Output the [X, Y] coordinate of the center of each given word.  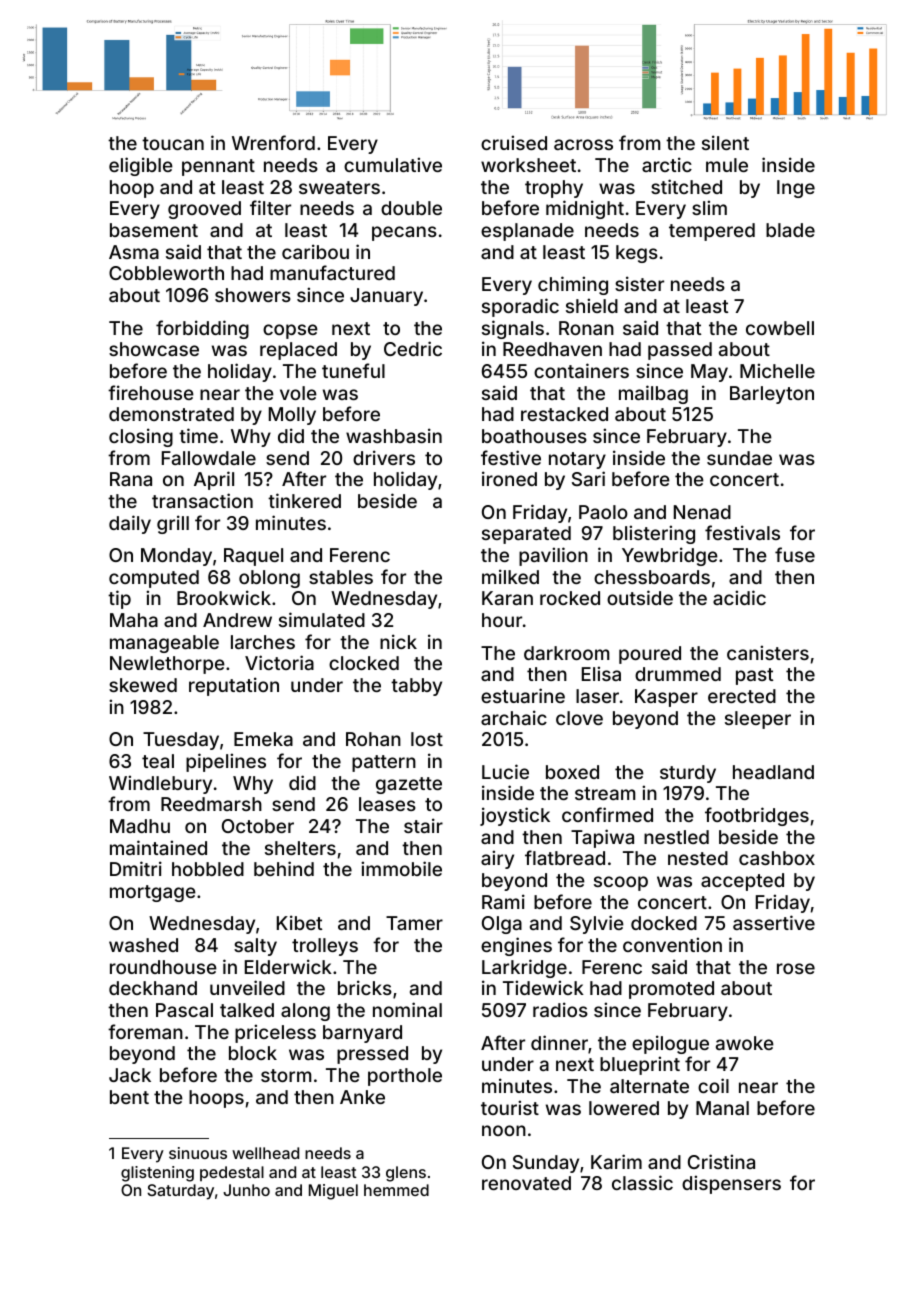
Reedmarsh [211, 804]
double [411, 208]
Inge [796, 189]
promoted [671, 990]
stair [423, 825]
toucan [173, 143]
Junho [246, 1190]
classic [642, 1182]
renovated [526, 1183]
